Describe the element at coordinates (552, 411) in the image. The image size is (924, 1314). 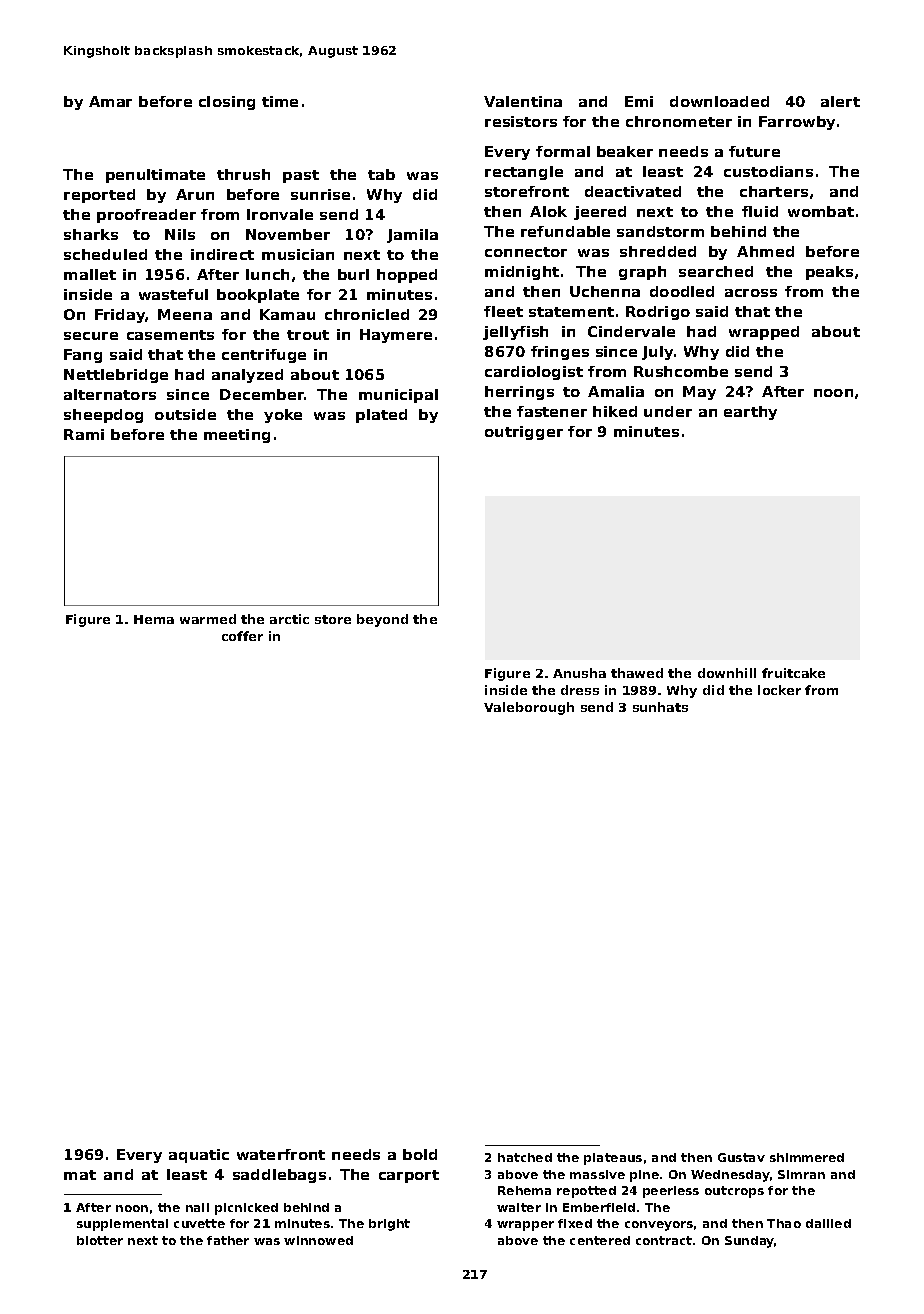
I see `fastener` at that location.
